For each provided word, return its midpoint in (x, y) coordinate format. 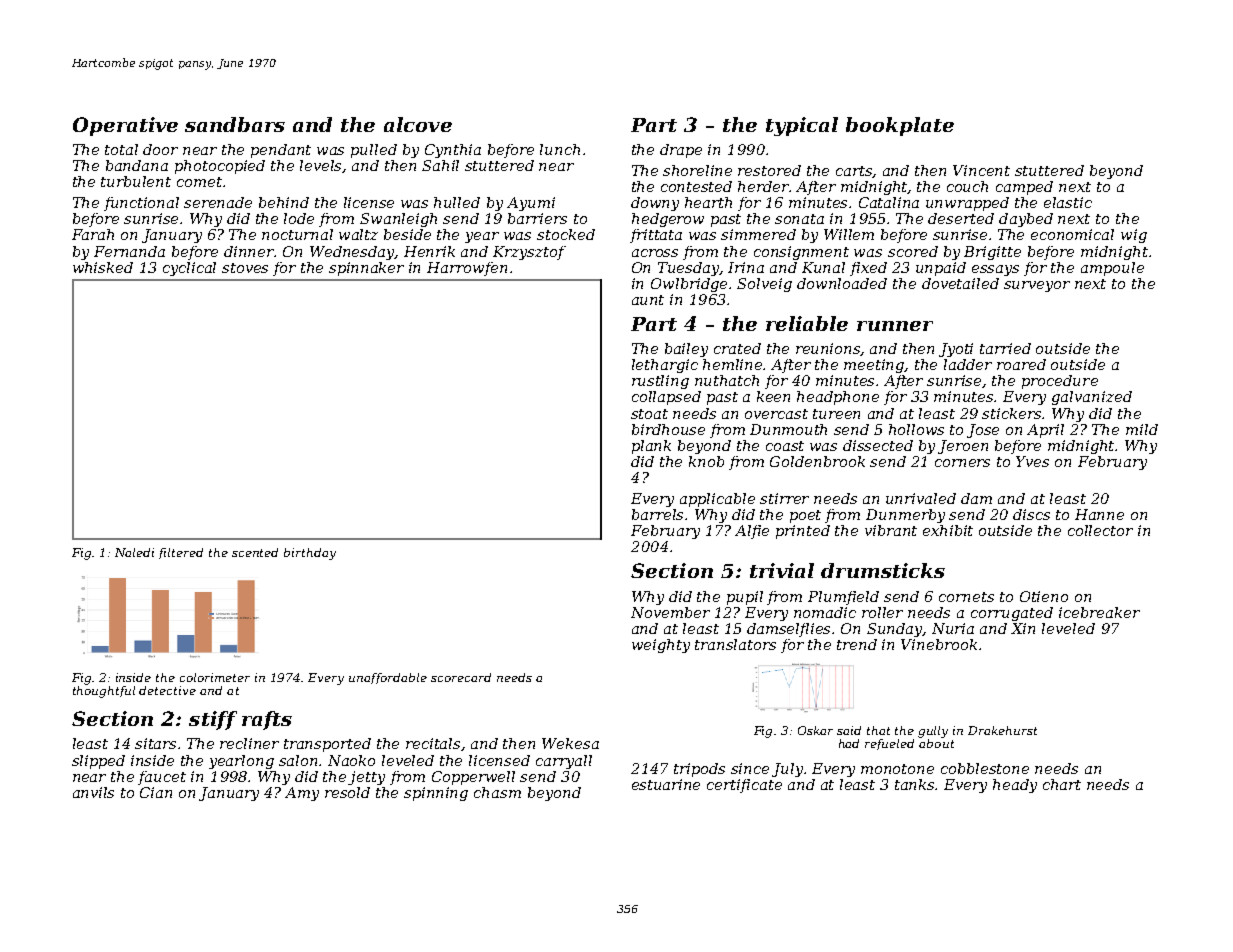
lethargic (665, 366)
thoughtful (104, 692)
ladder (968, 364)
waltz (358, 234)
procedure (1060, 382)
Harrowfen (467, 269)
